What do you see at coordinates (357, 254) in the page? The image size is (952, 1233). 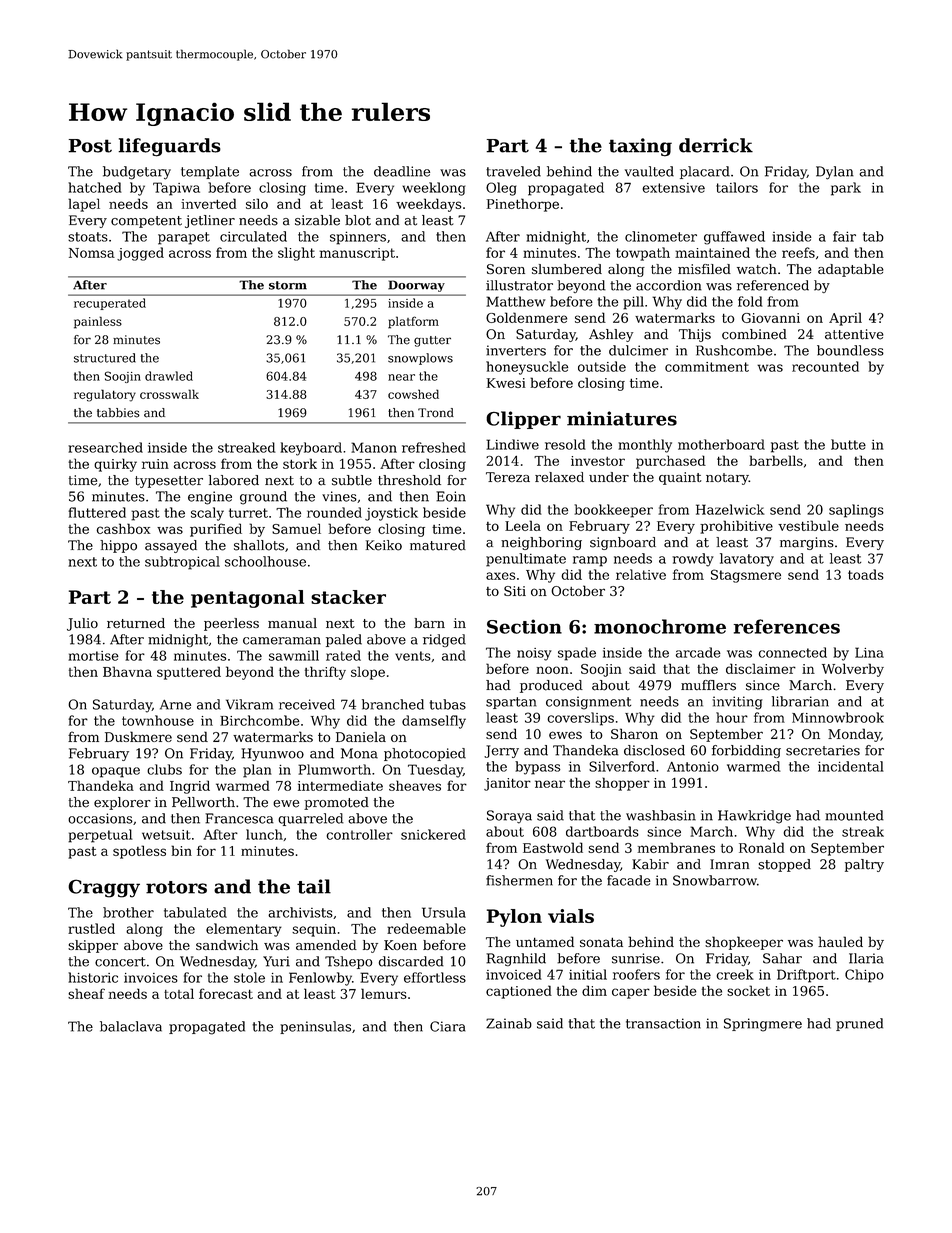 I see `manuscript` at bounding box center [357, 254].
